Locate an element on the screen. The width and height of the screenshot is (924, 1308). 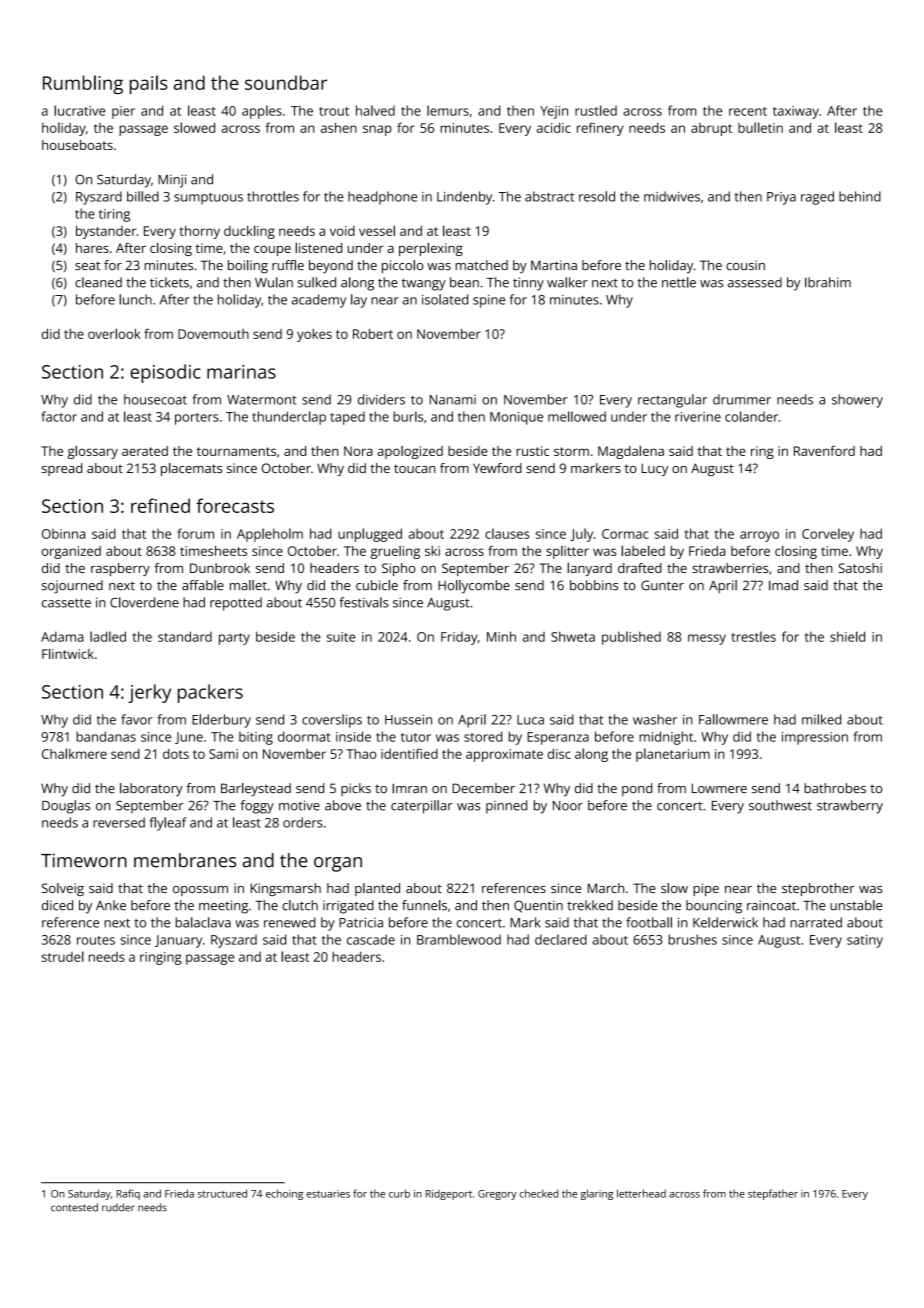
ski is located at coordinates (432, 551).
